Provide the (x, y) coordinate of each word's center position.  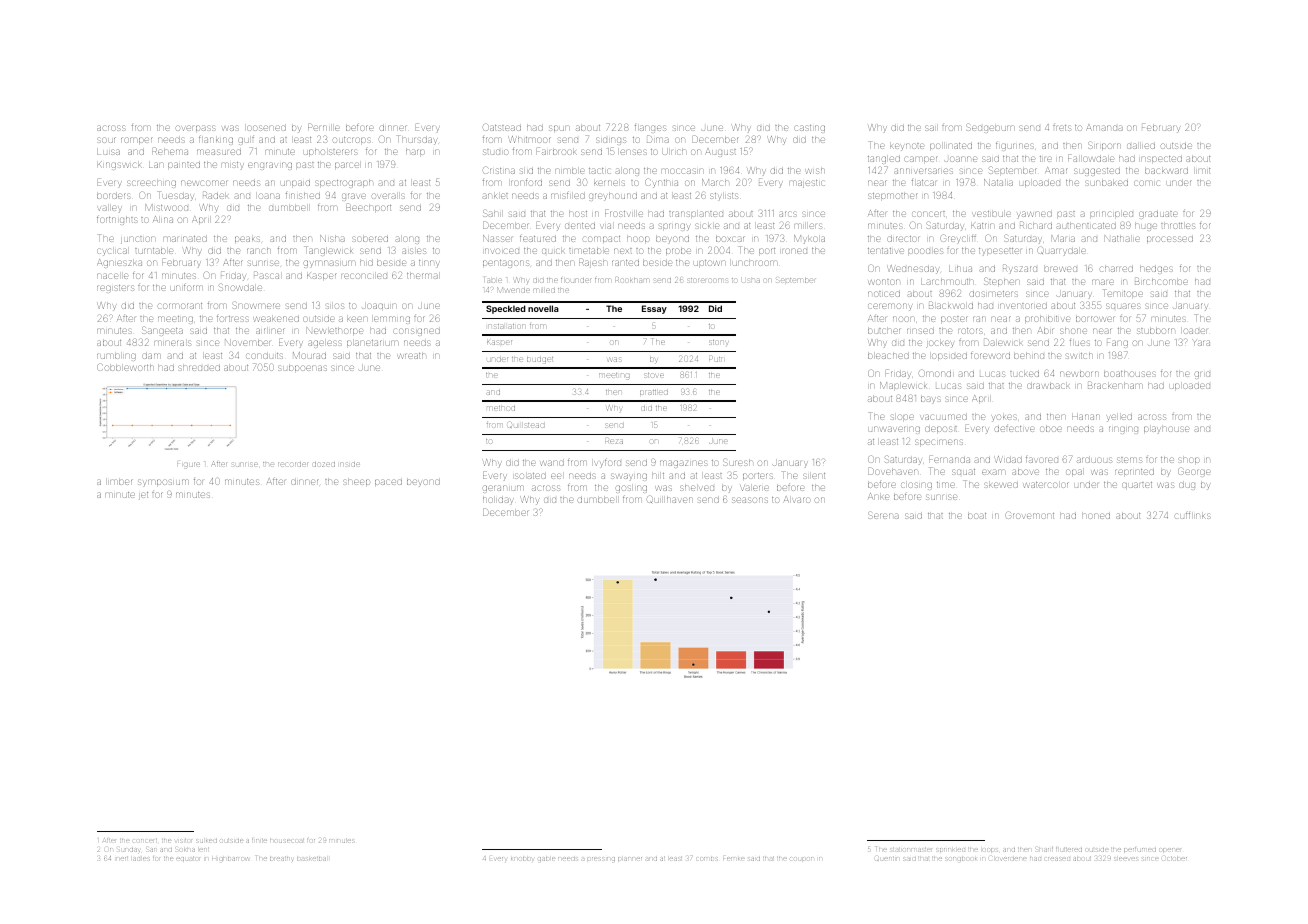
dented (580, 226)
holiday (498, 500)
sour (107, 140)
